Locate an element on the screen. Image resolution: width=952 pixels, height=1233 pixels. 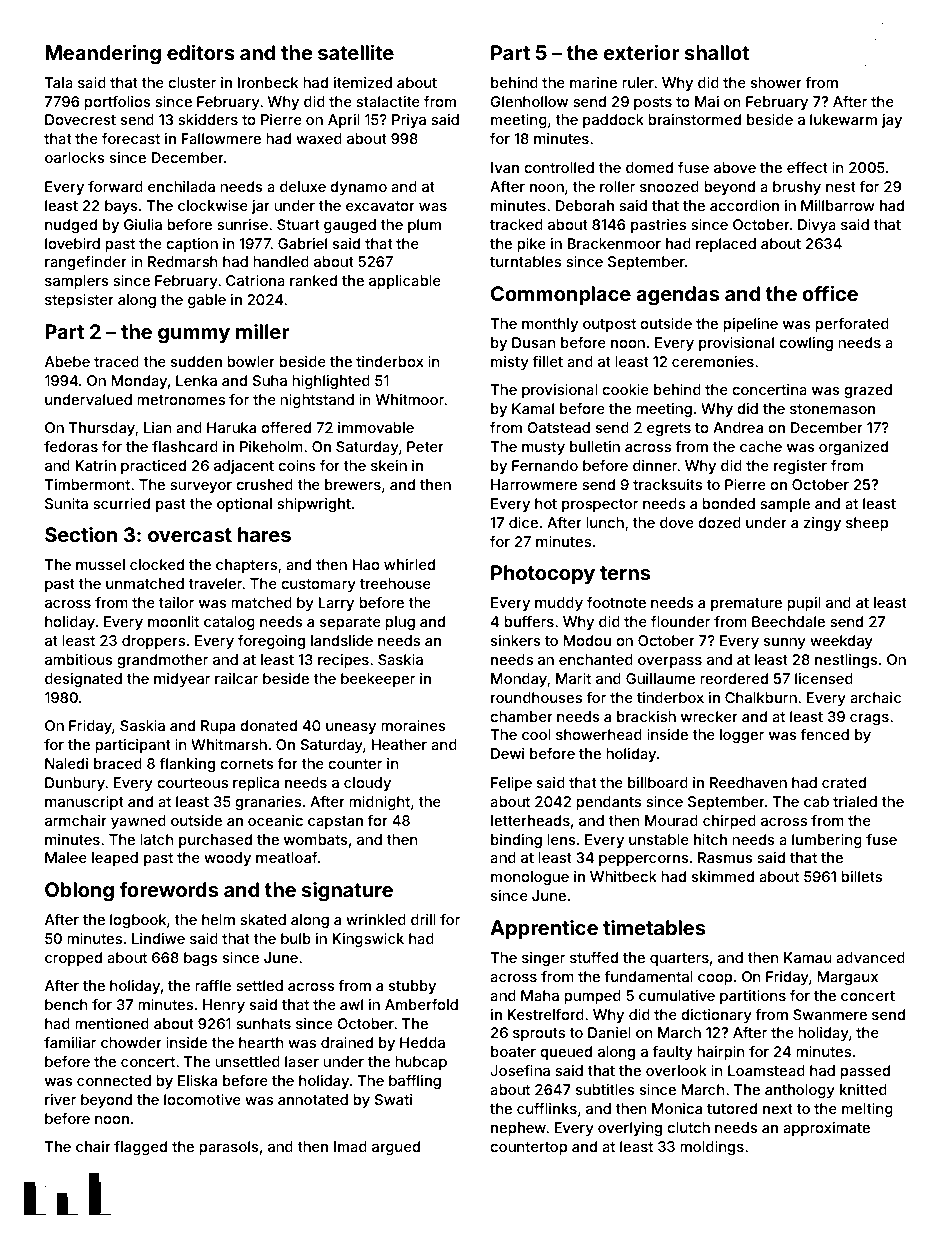
cowling is located at coordinates (806, 344).
